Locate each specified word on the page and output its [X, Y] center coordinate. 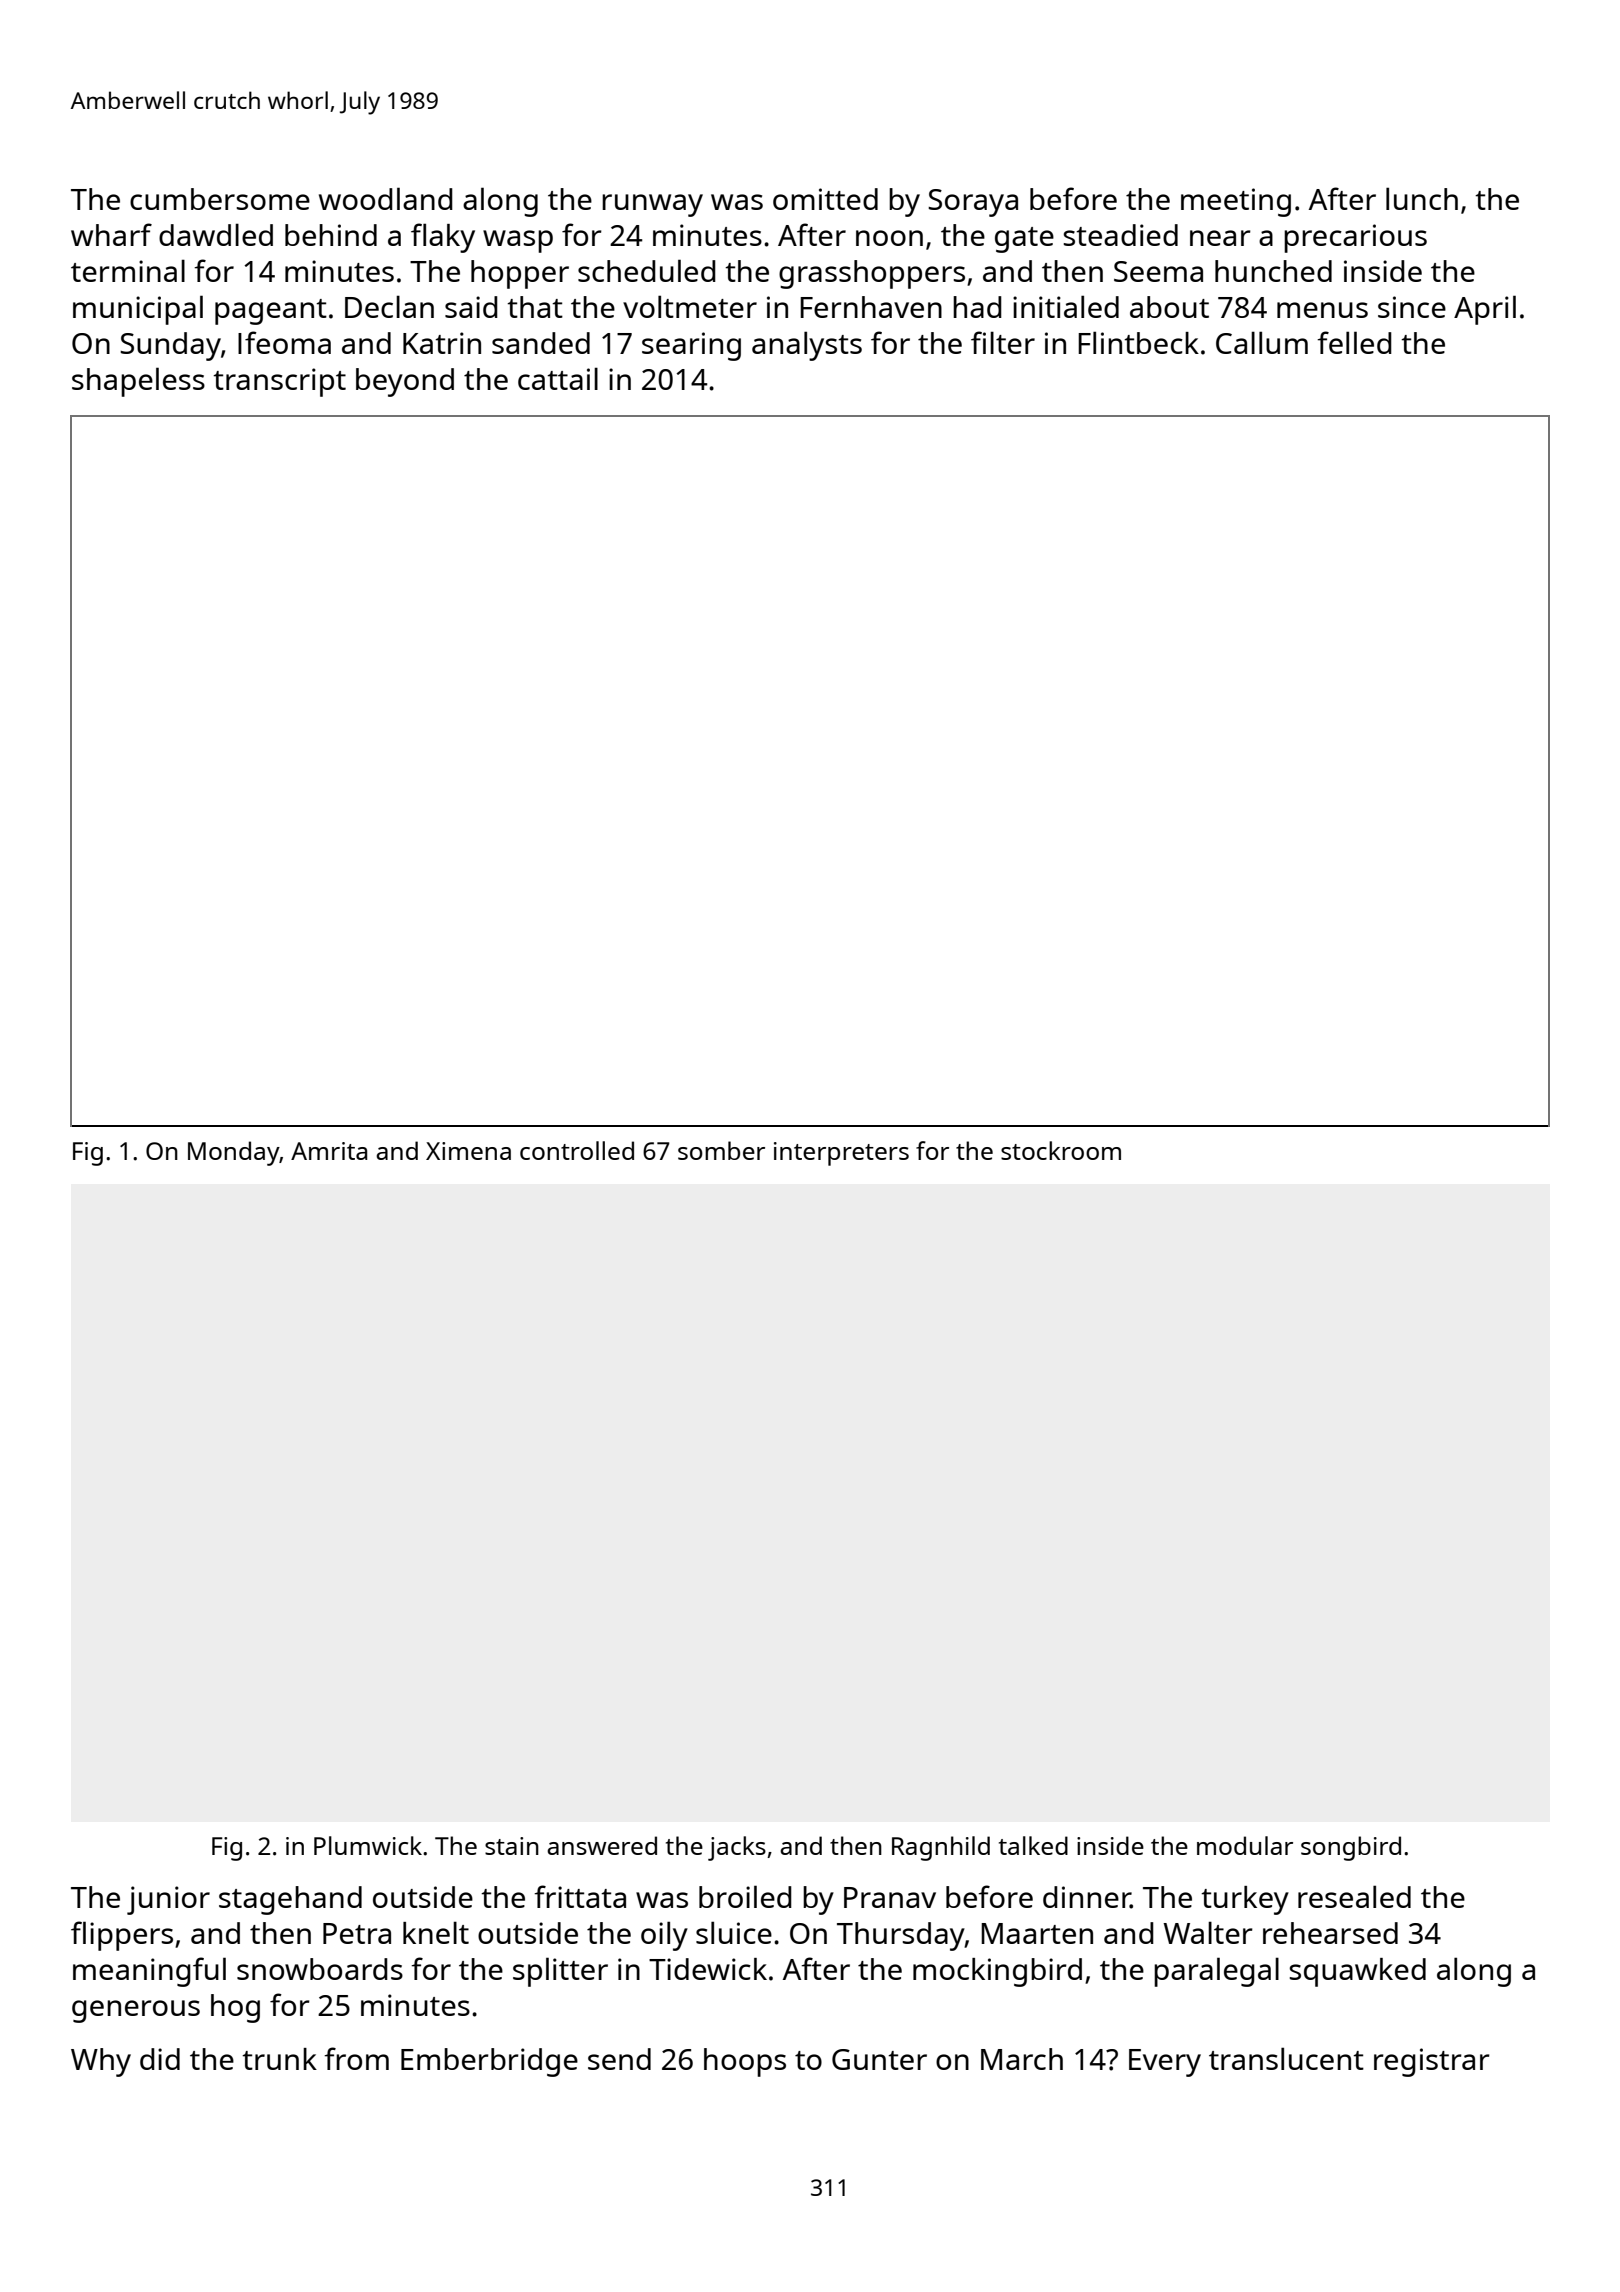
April [1485, 310]
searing [691, 346]
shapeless [138, 382]
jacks [737, 1848]
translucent [1286, 2058]
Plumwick [368, 1845]
